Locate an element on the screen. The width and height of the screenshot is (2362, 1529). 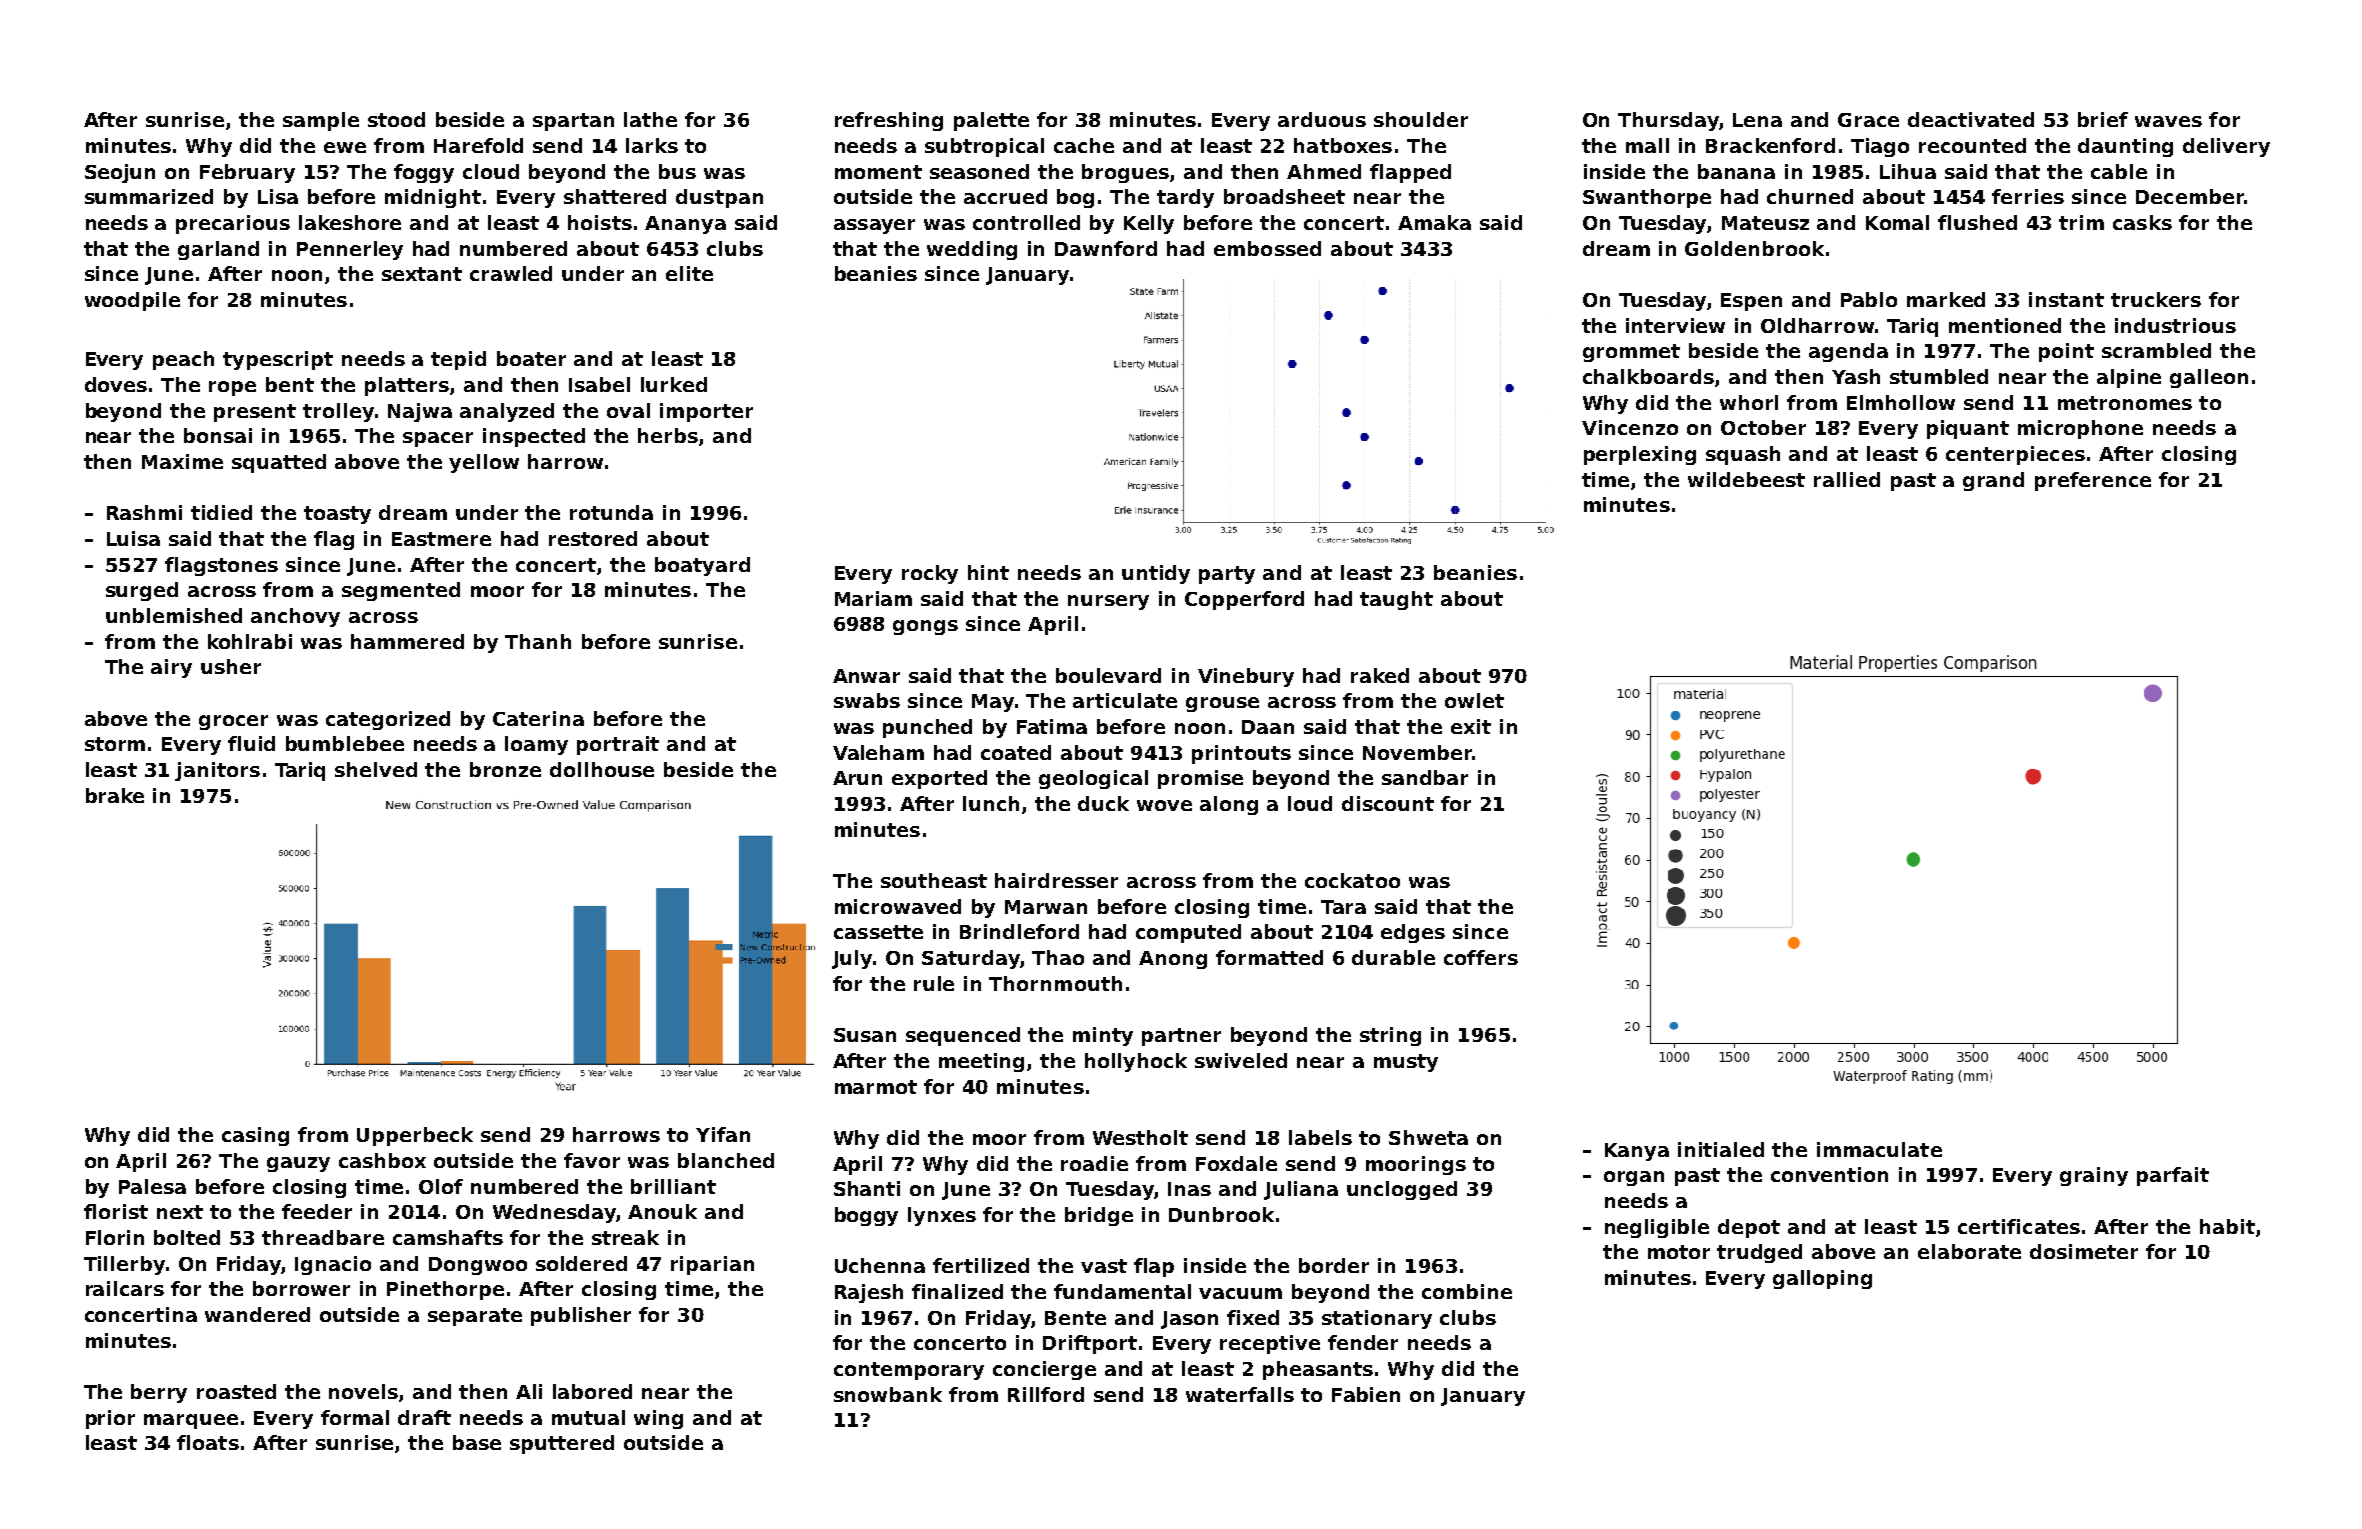
sputtered is located at coordinates (562, 1444).
